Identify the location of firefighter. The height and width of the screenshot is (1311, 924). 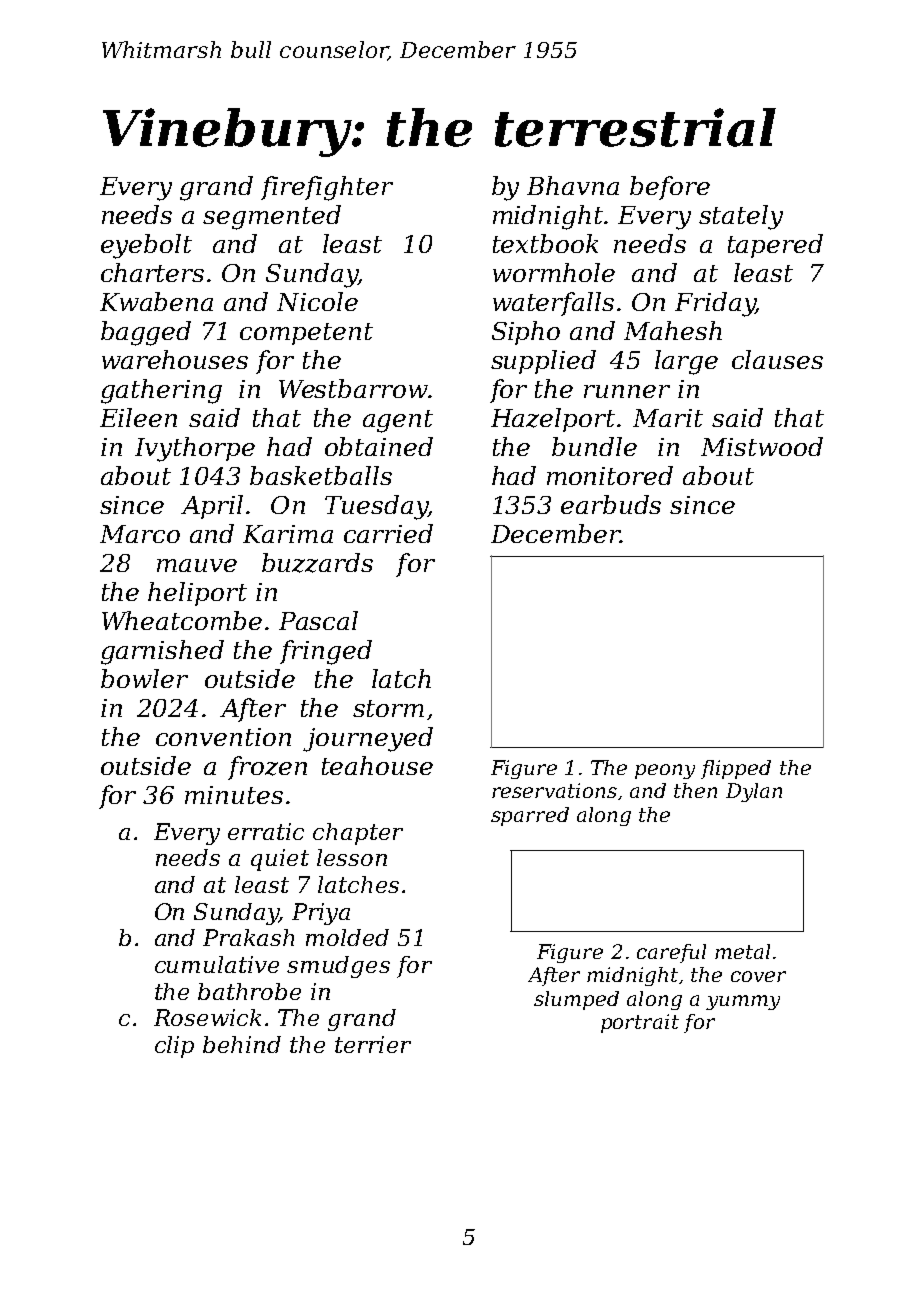
(327, 188).
